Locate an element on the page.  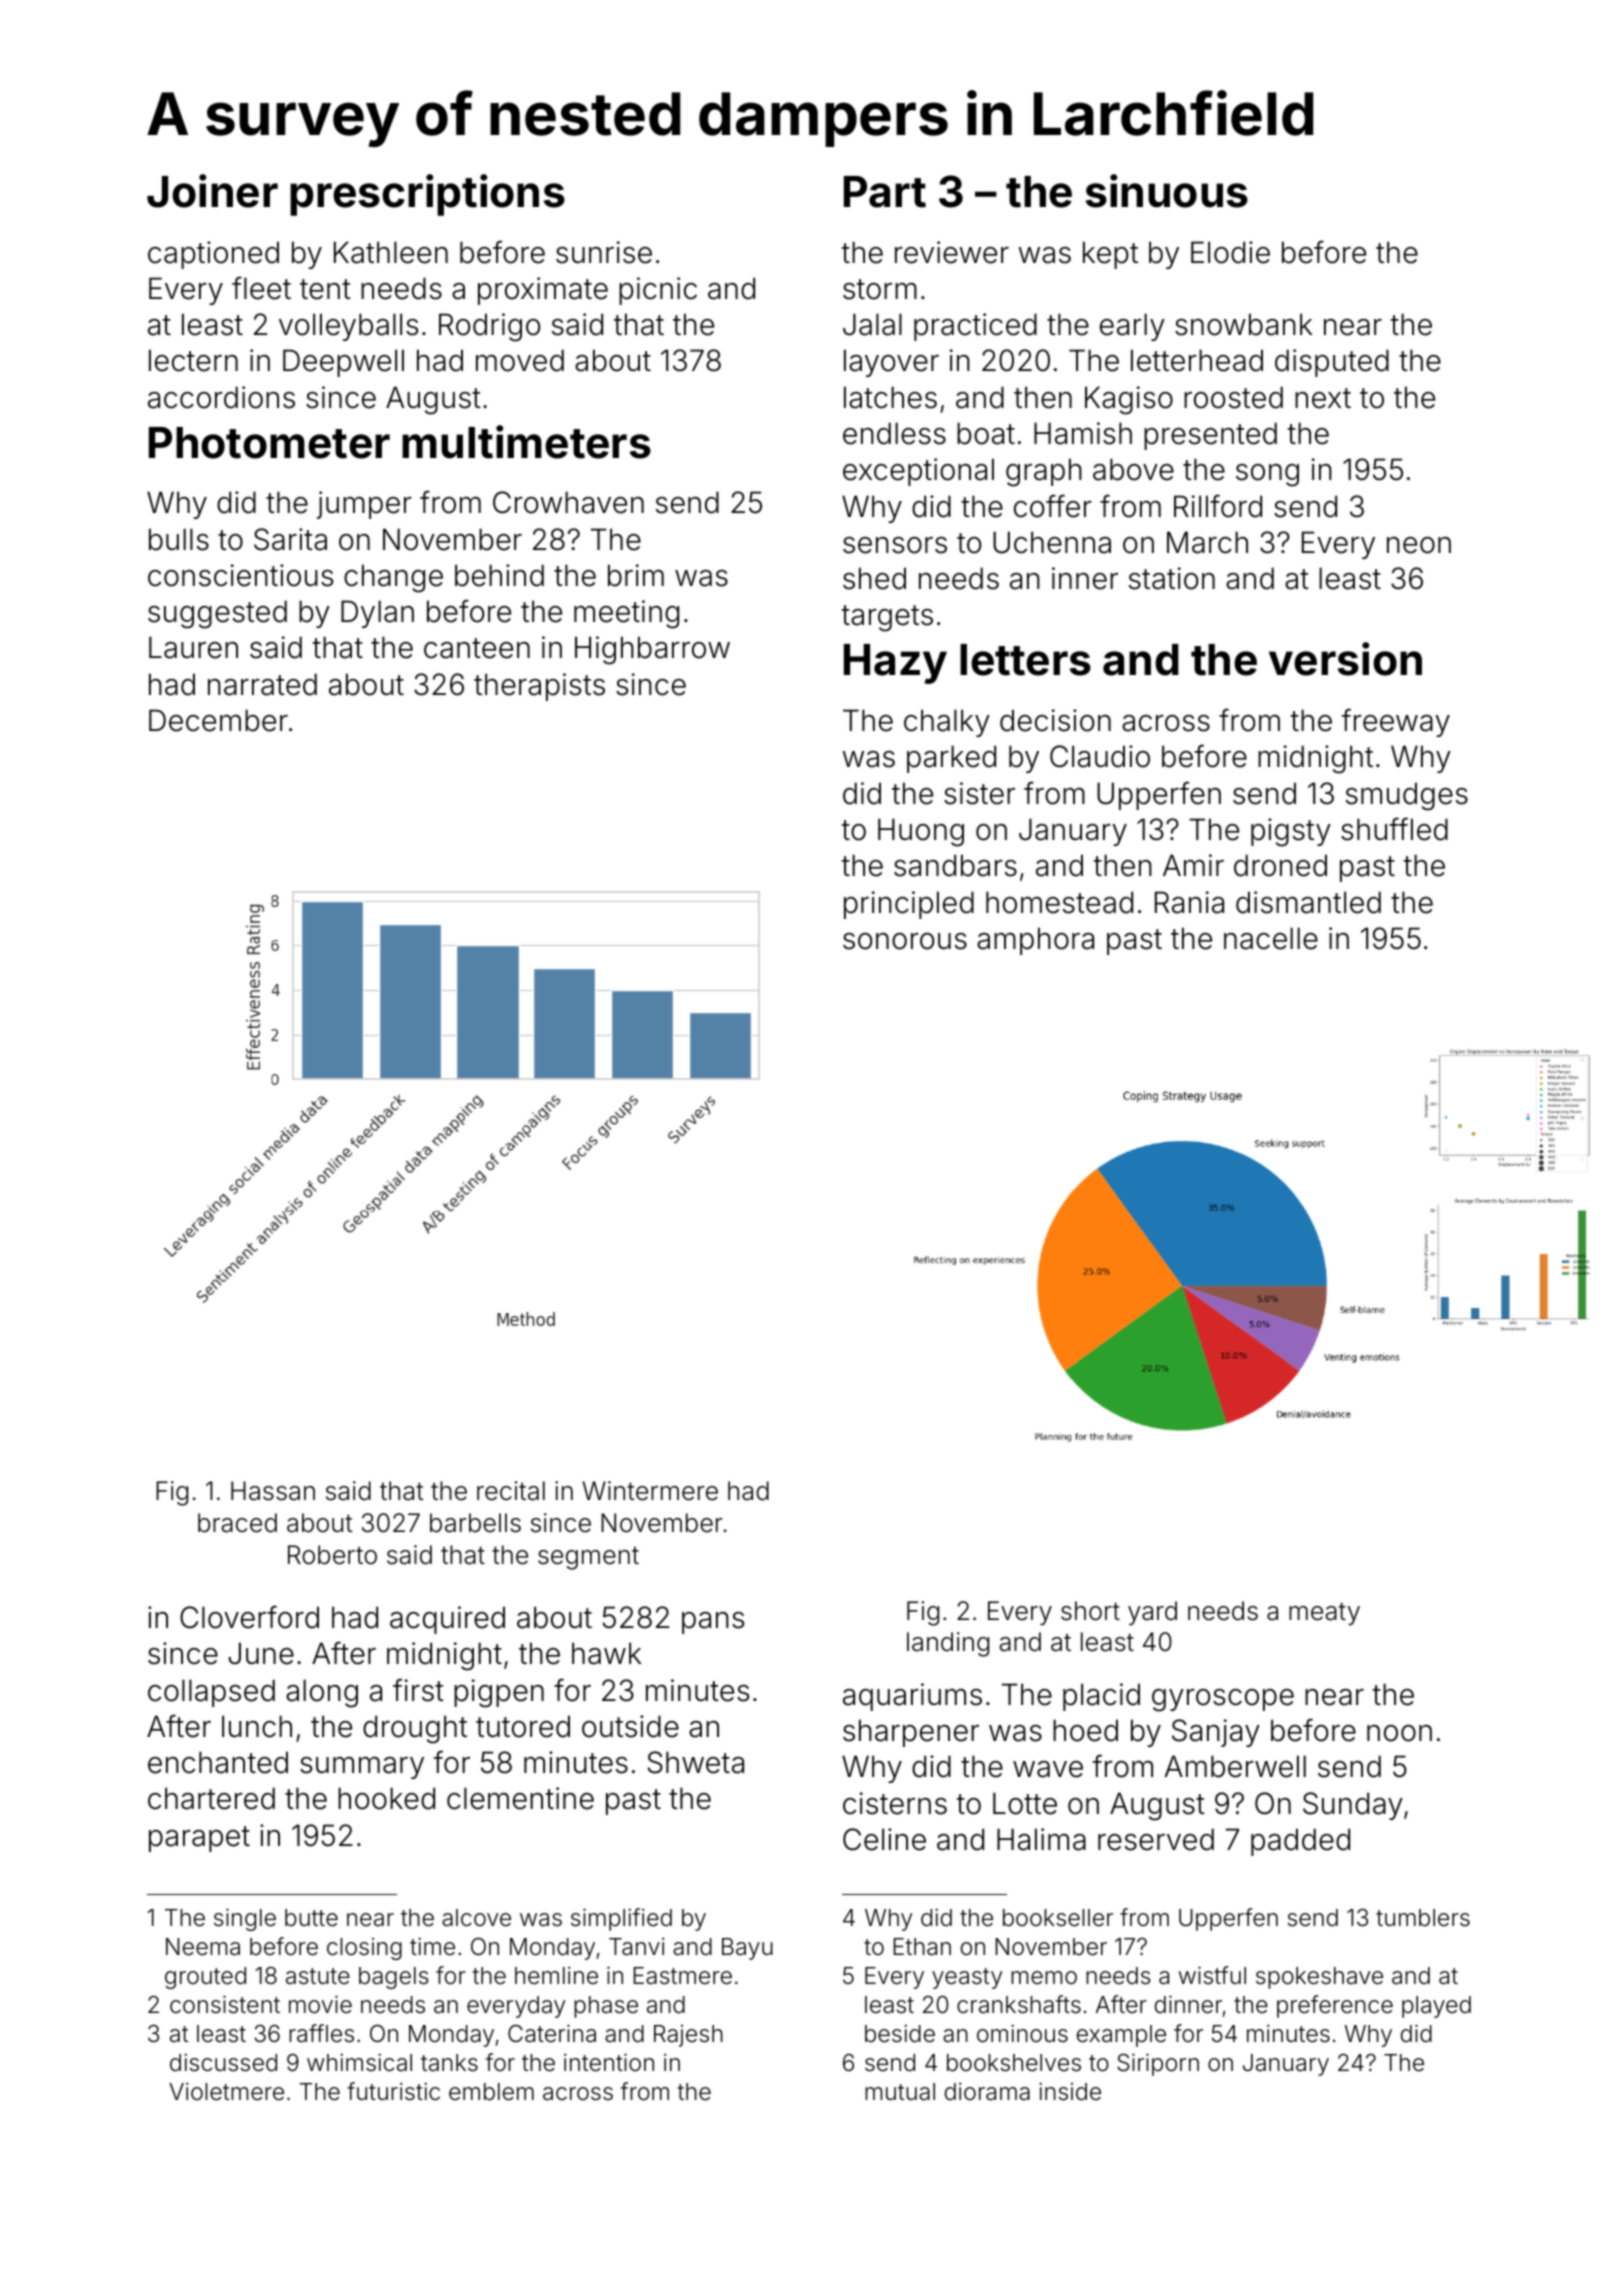
collapsed is located at coordinates (211, 1693).
